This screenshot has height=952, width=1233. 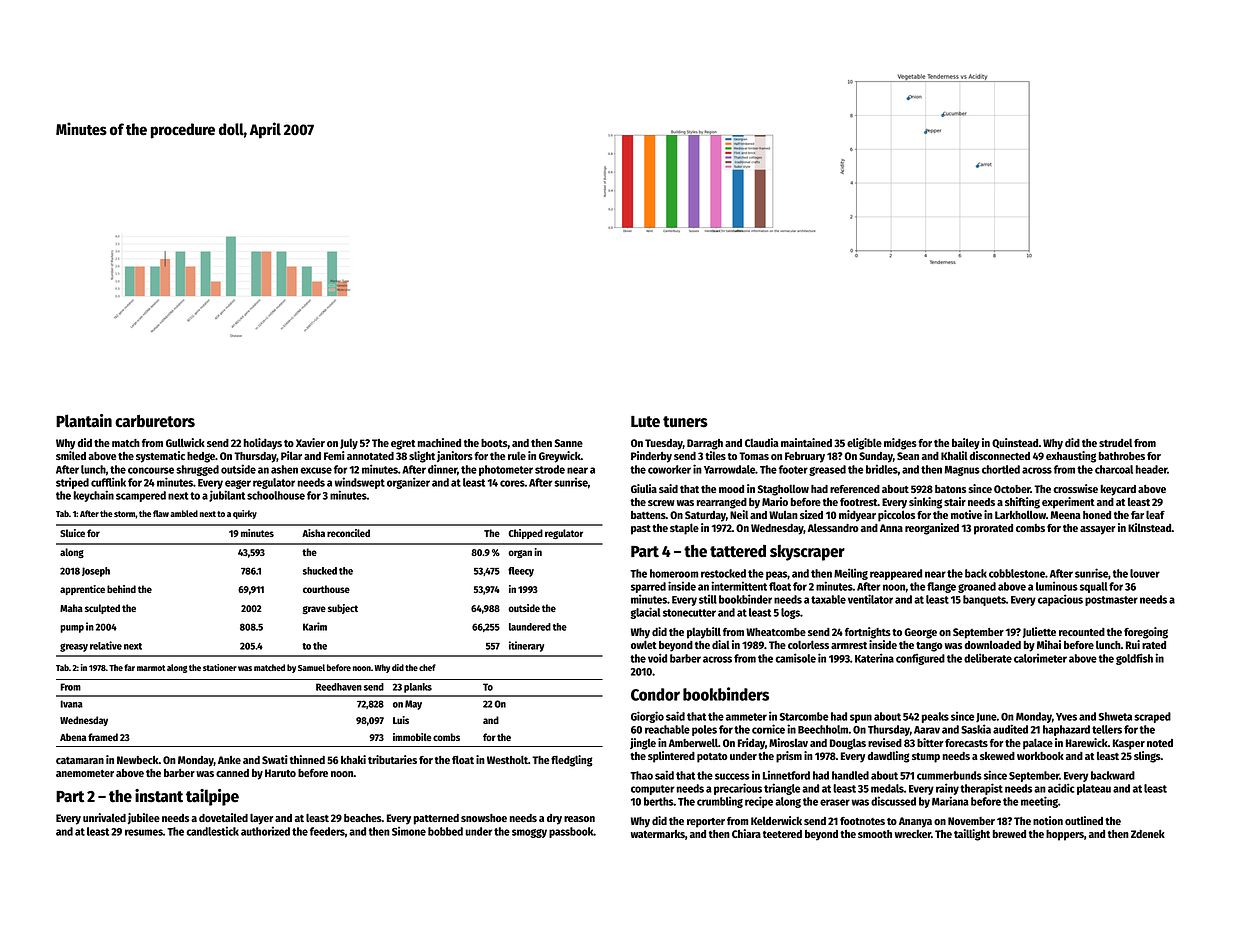 I want to click on Ivana, so click(x=71, y=704).
